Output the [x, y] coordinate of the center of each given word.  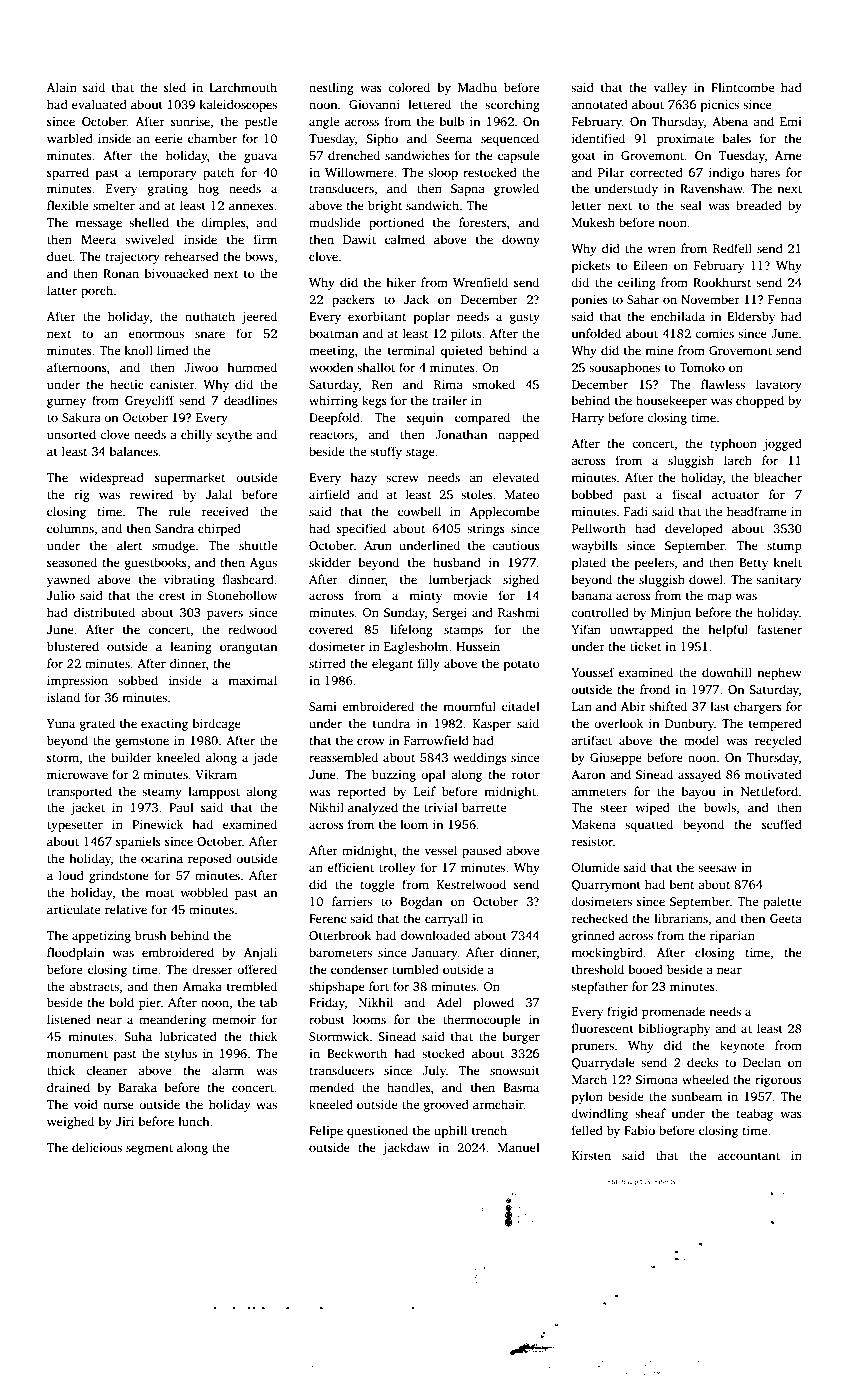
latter [62, 290]
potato [522, 665]
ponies [590, 301]
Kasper [492, 725]
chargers [758, 707]
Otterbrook [340, 935]
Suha [138, 1036]
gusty [525, 318]
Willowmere [359, 172]
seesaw [717, 868]
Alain [62, 87]
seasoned [72, 562]
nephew [779, 673]
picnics [720, 106]
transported [79, 792]
